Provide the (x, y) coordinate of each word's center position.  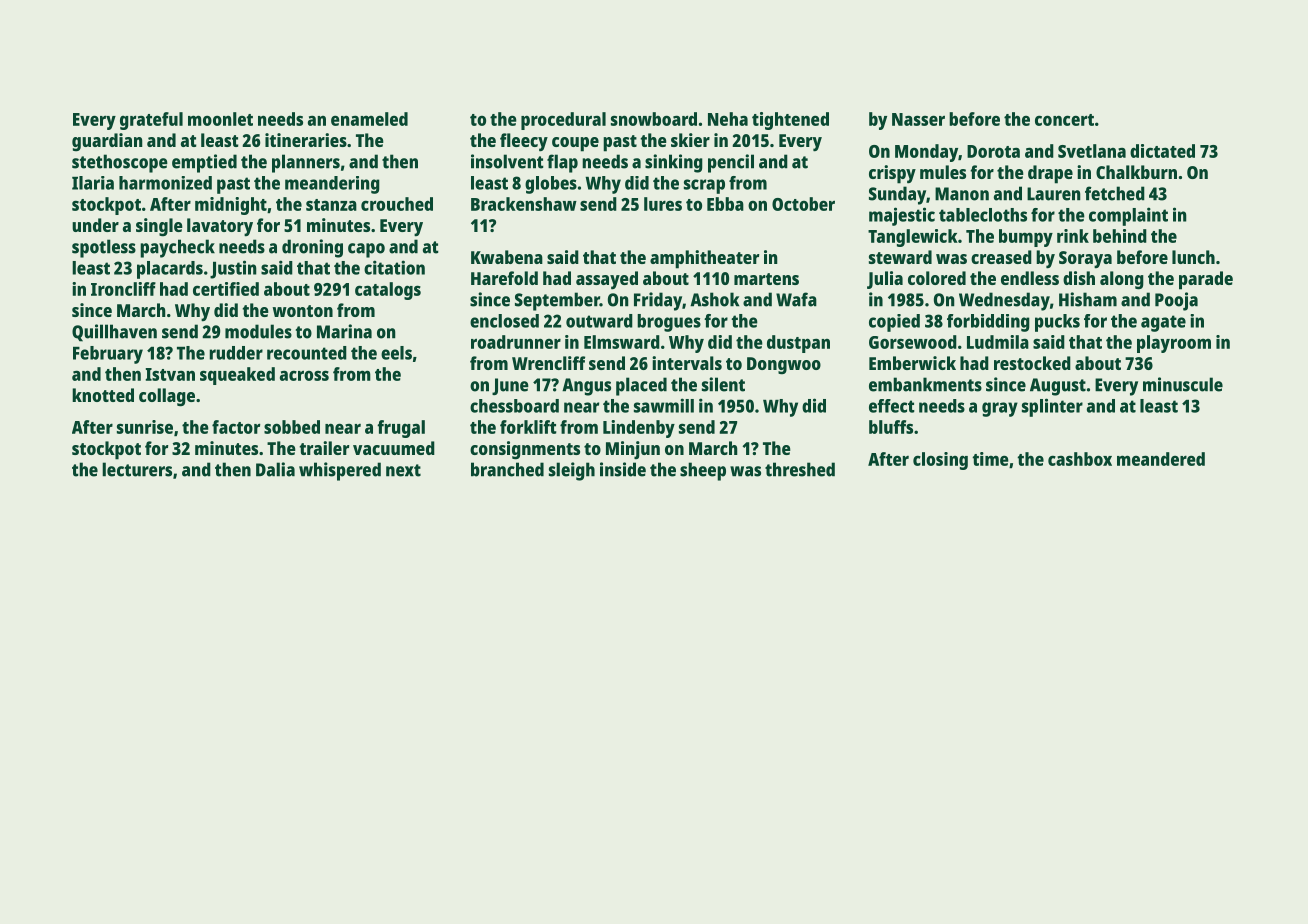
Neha (728, 119)
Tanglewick (913, 238)
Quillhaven (114, 333)
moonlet (220, 119)
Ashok (714, 299)
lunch (1193, 257)
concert (1064, 120)
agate (1163, 323)
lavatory (220, 227)
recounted (307, 353)
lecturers (137, 469)
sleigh (572, 471)
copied (894, 323)
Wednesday (1004, 301)
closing (940, 461)
